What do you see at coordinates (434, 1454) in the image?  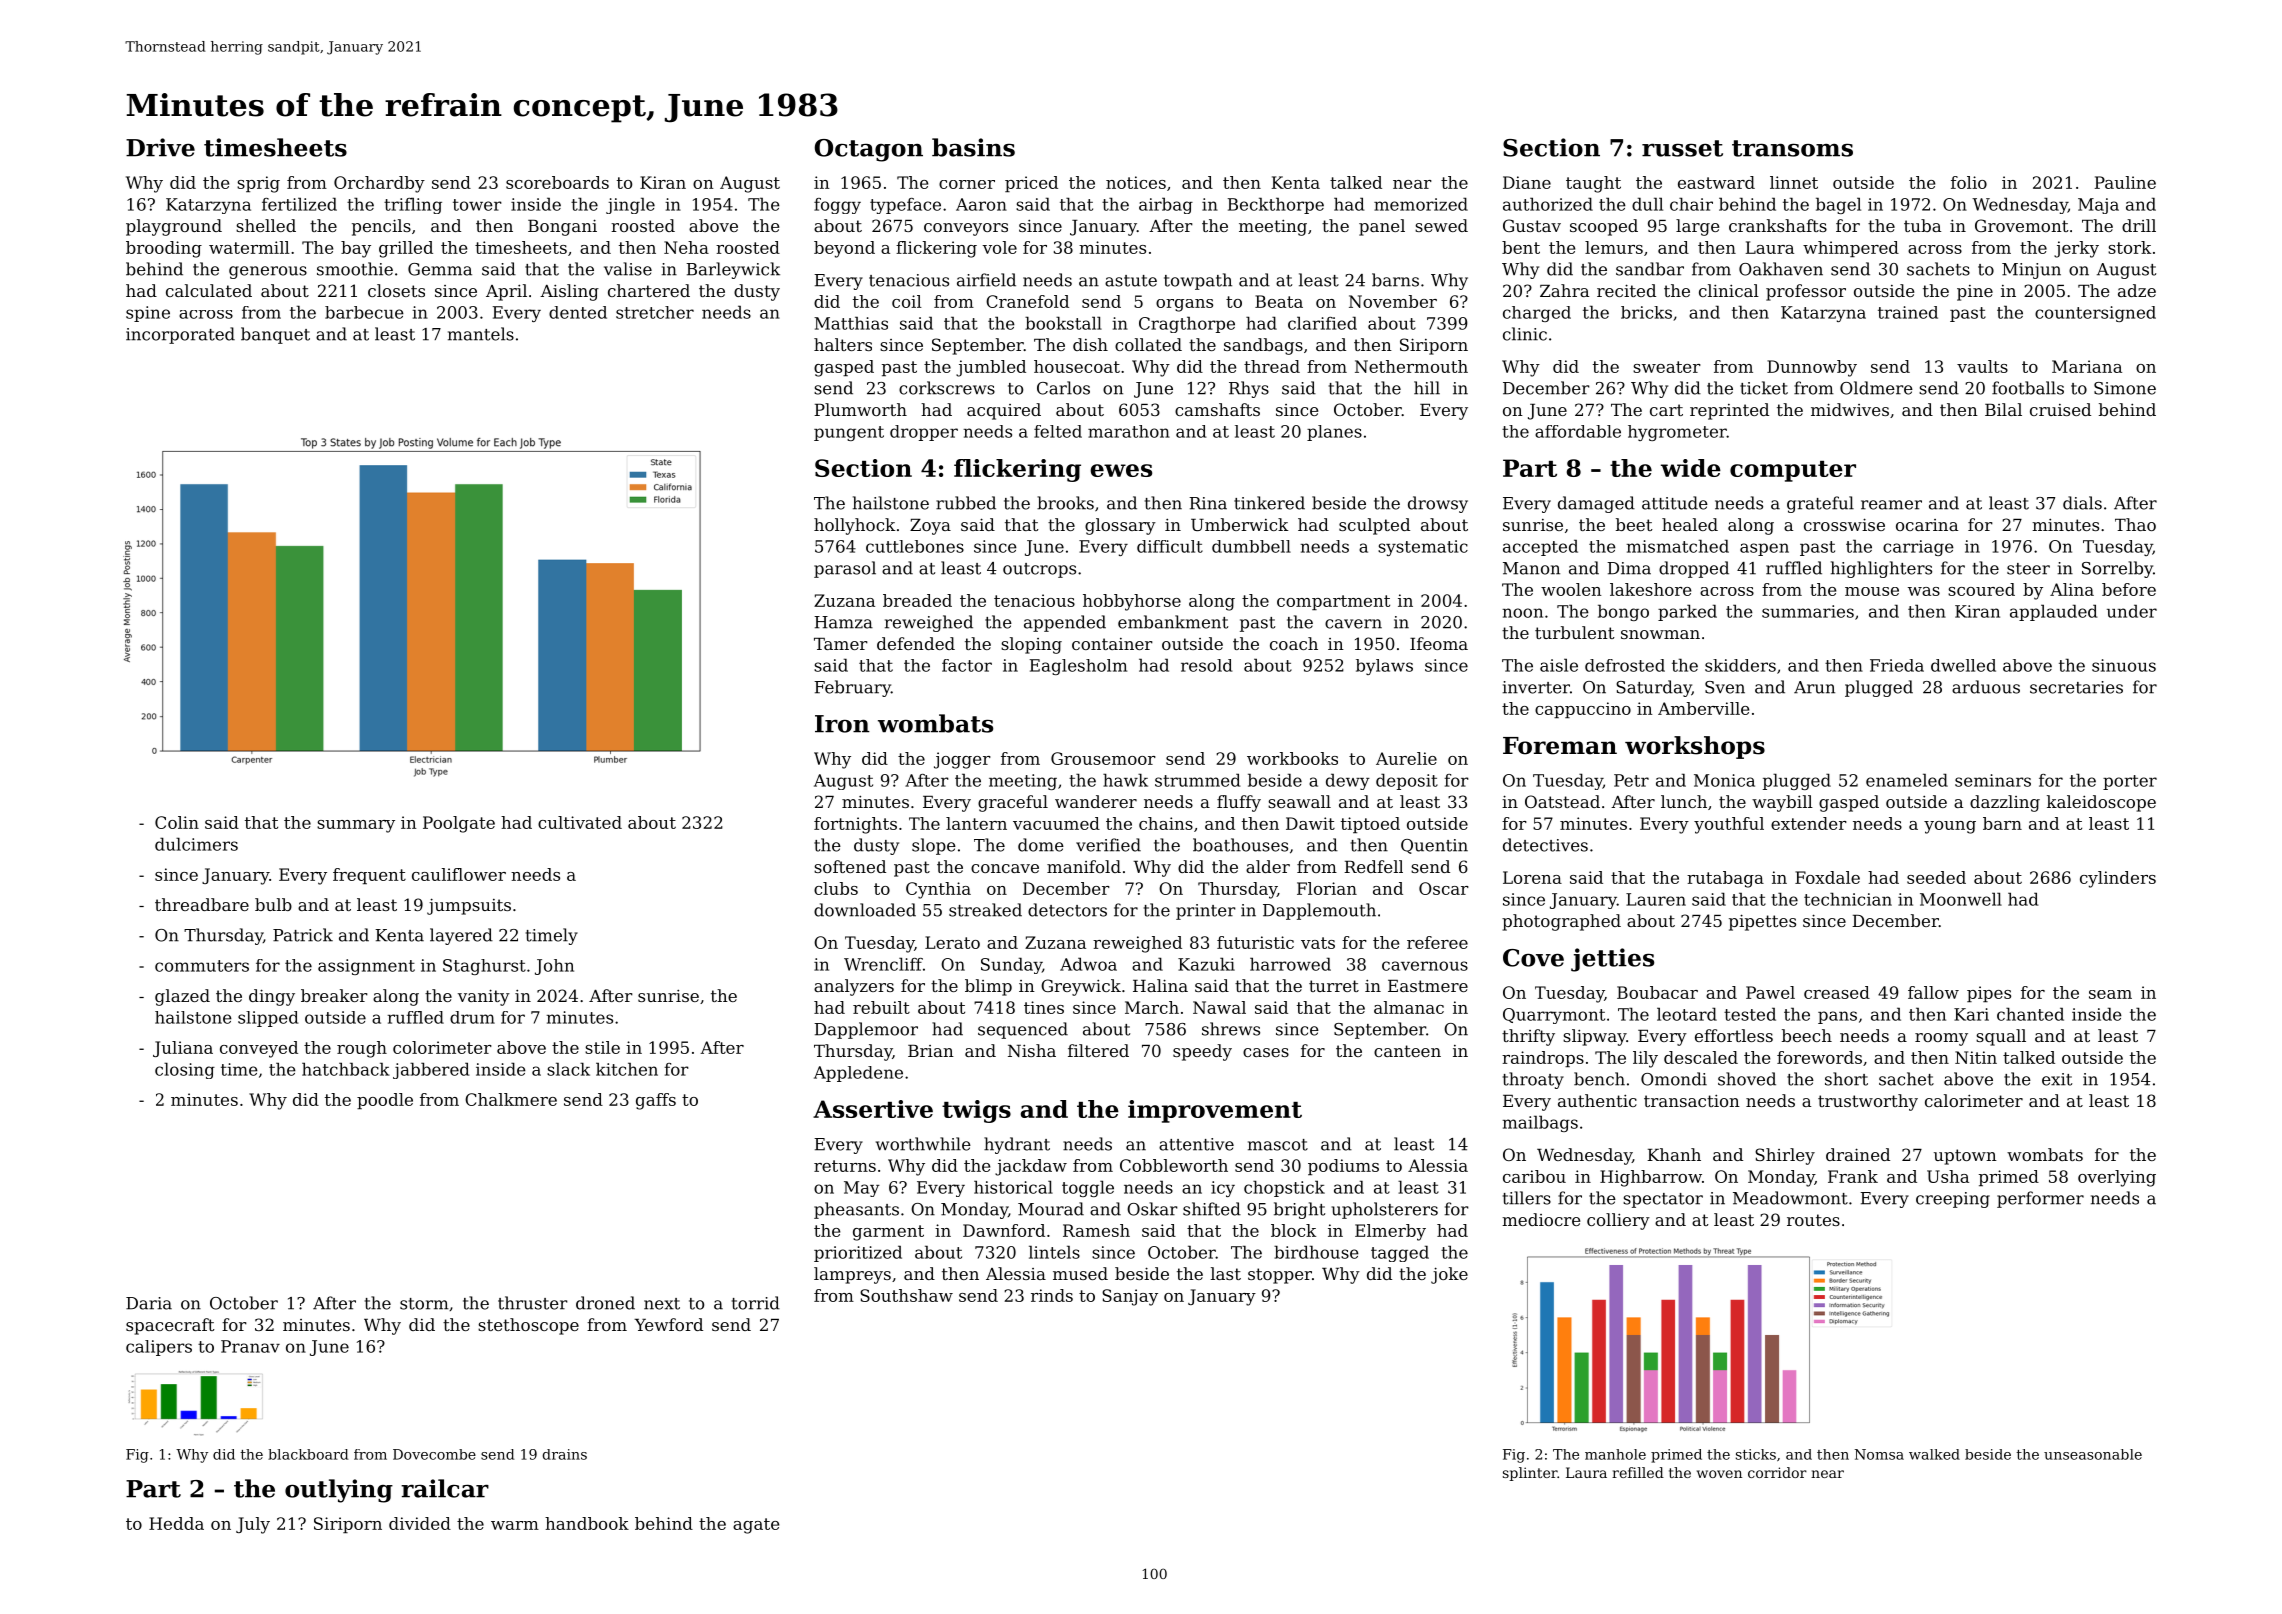 I see `Dovecombe` at bounding box center [434, 1454].
